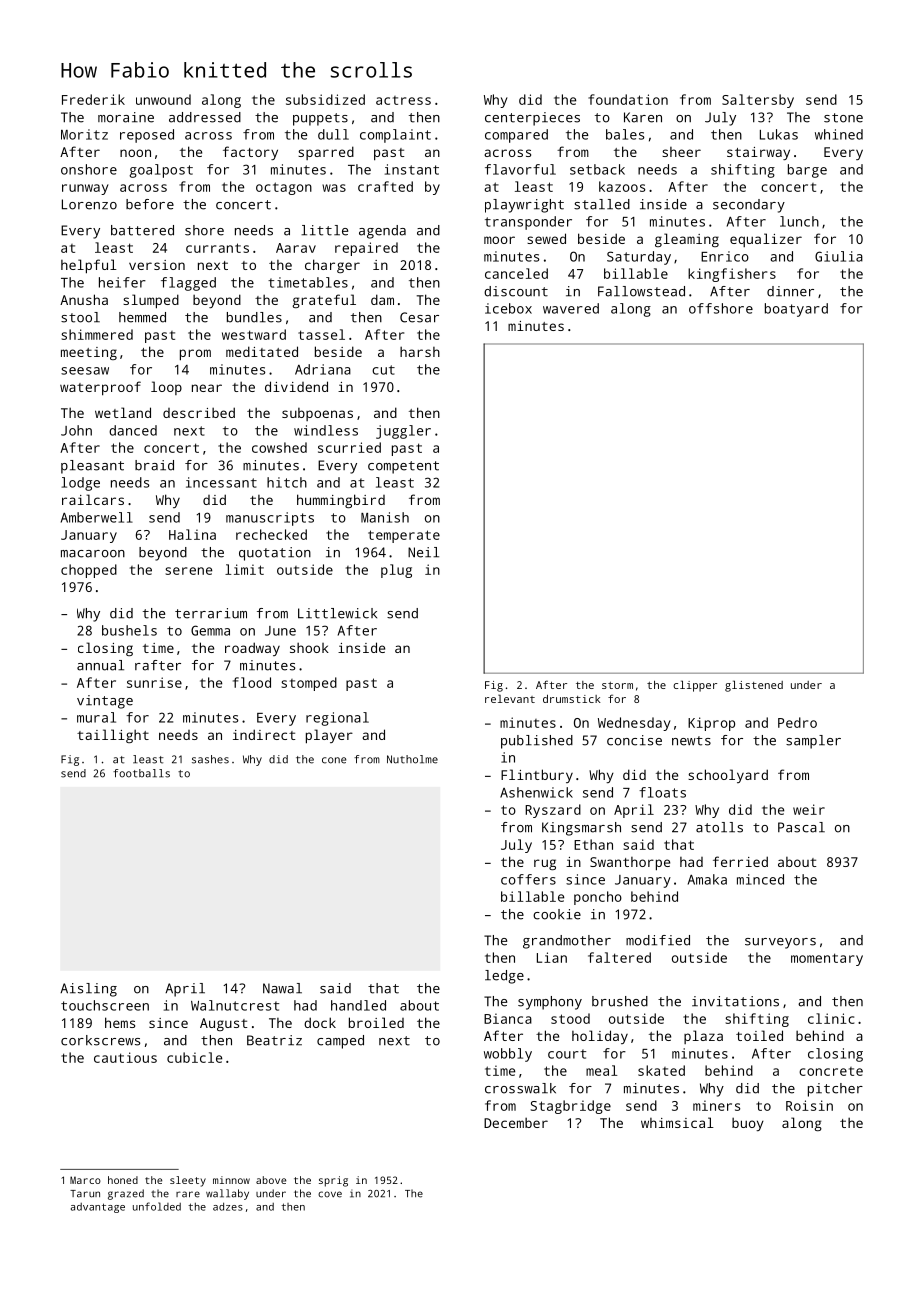  Describe the element at coordinates (758, 101) in the image. I see `Saltersby` at that location.
